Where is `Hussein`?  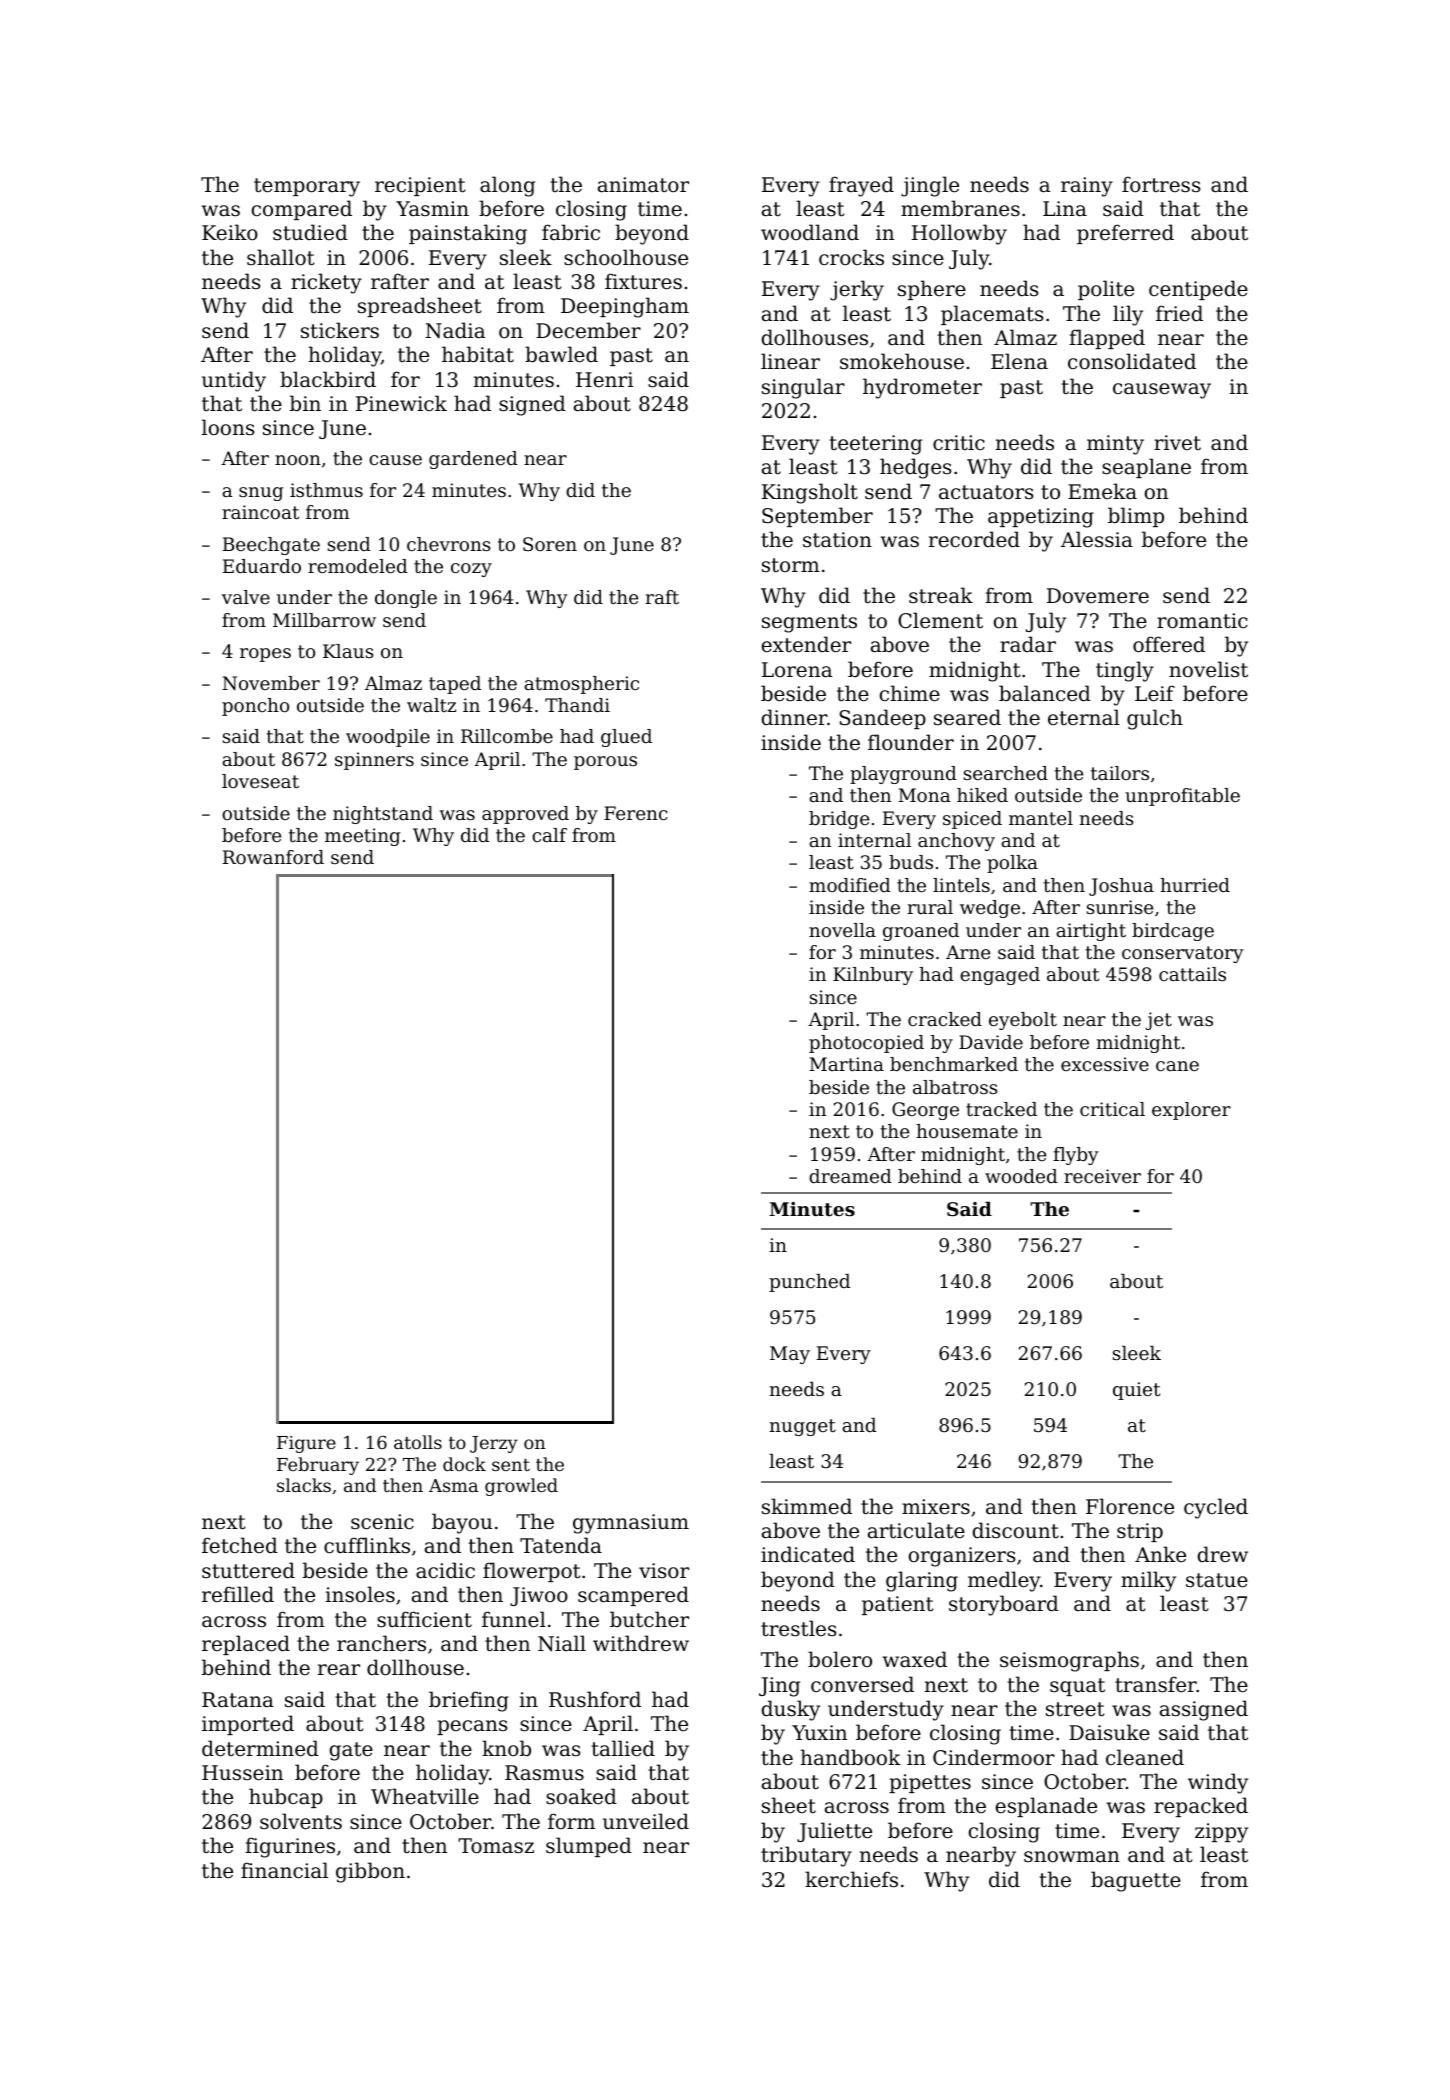 Hussein is located at coordinates (242, 1773).
